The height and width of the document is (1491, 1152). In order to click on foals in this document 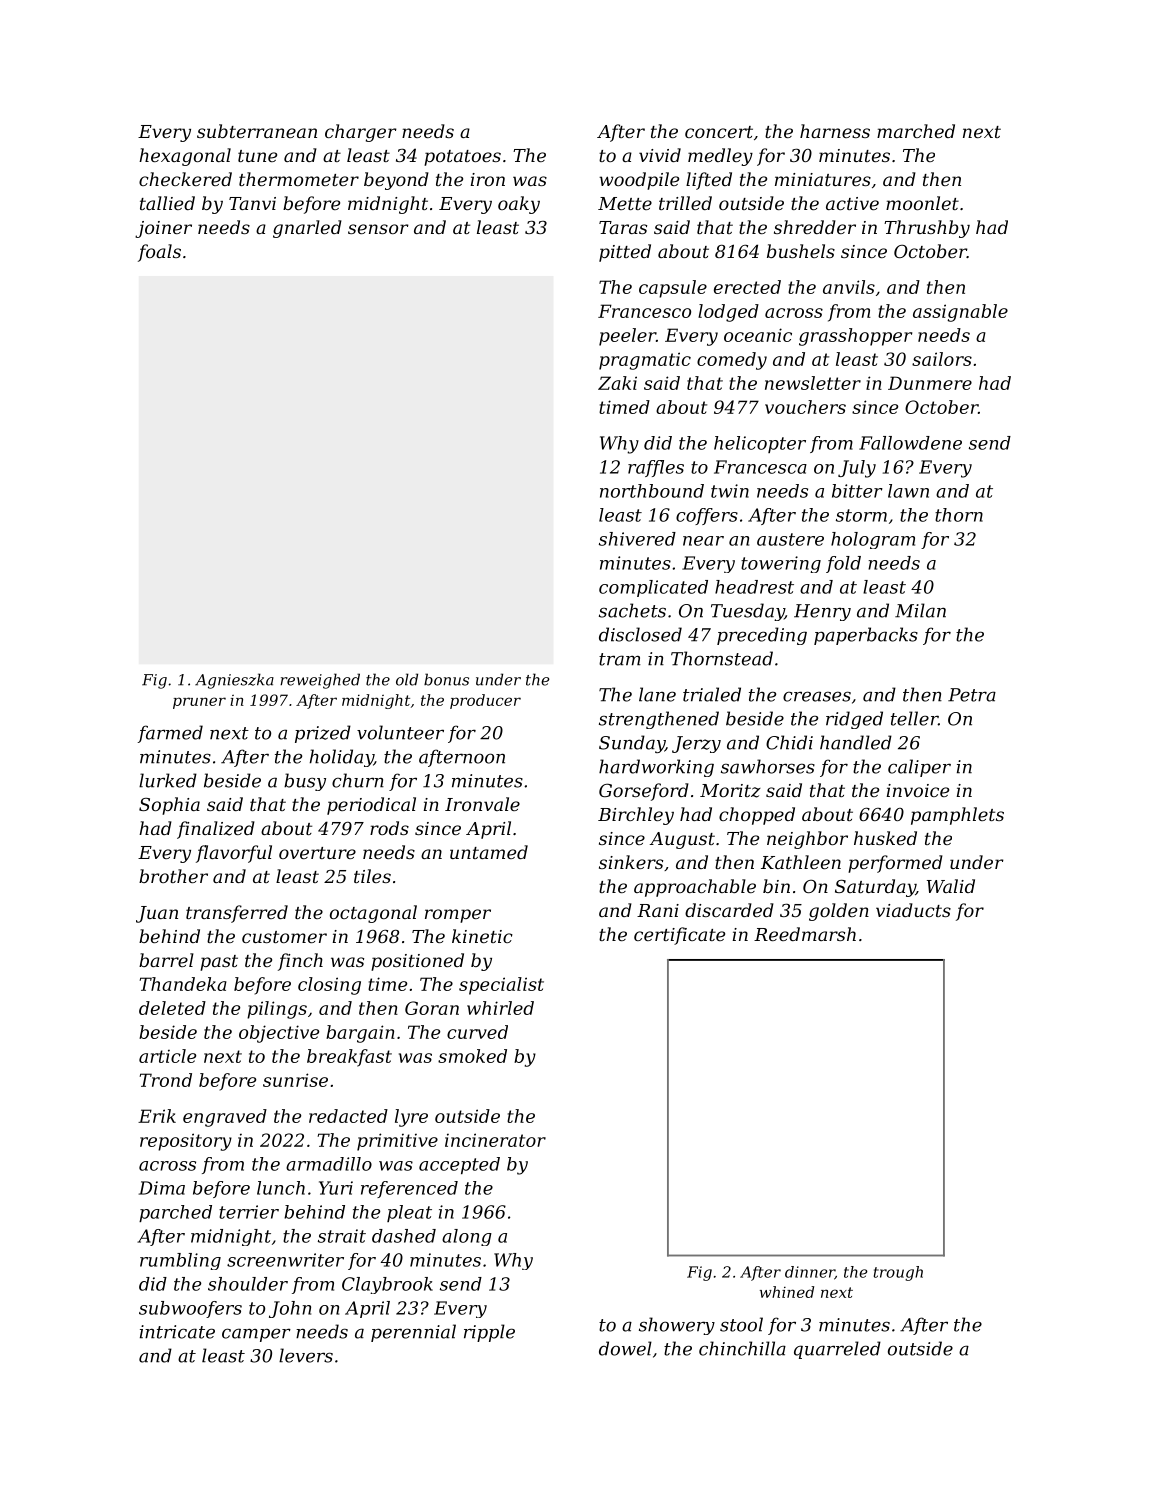, I will do `click(159, 253)`.
